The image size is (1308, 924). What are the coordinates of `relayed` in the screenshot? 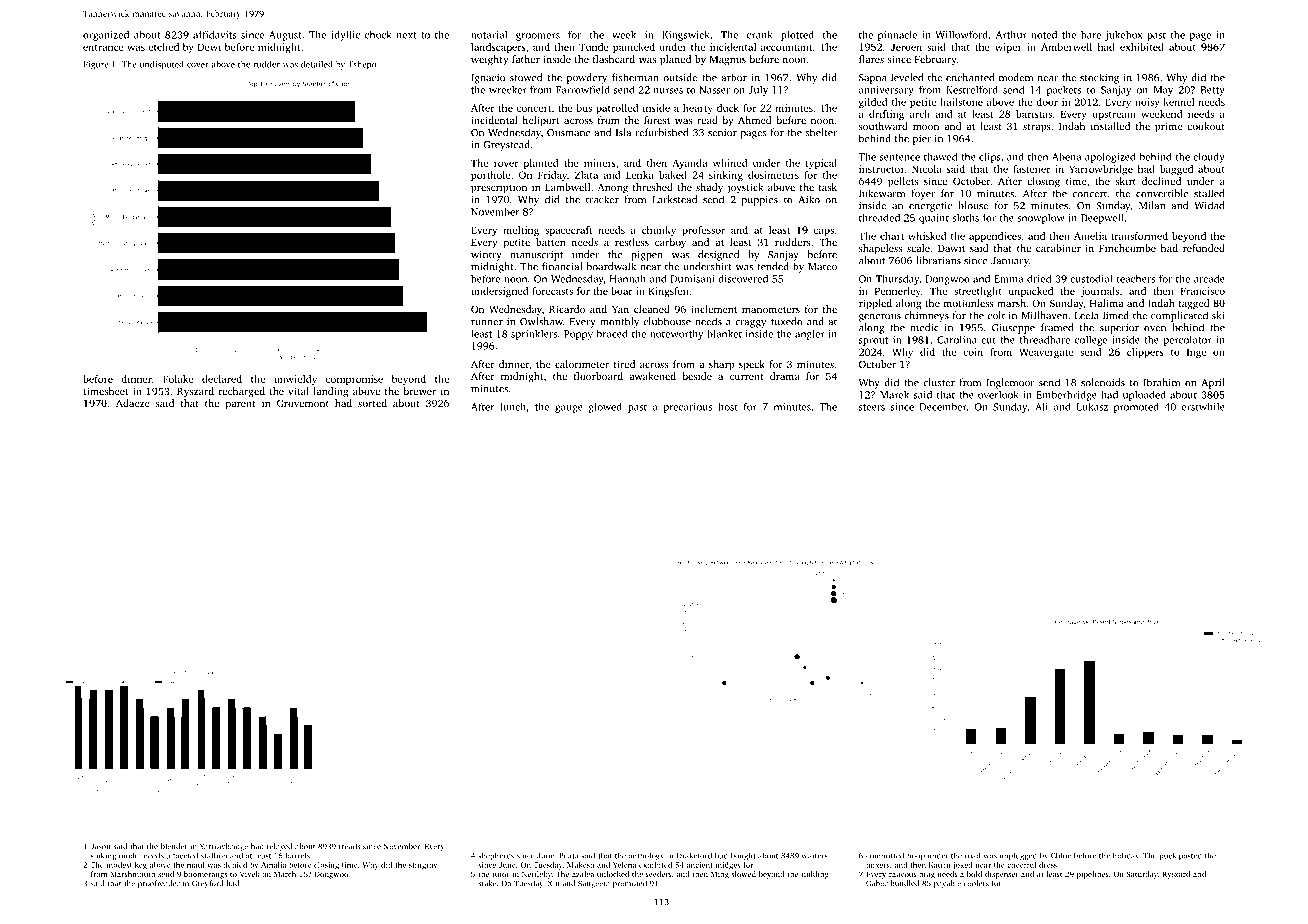 It's located at (279, 847).
